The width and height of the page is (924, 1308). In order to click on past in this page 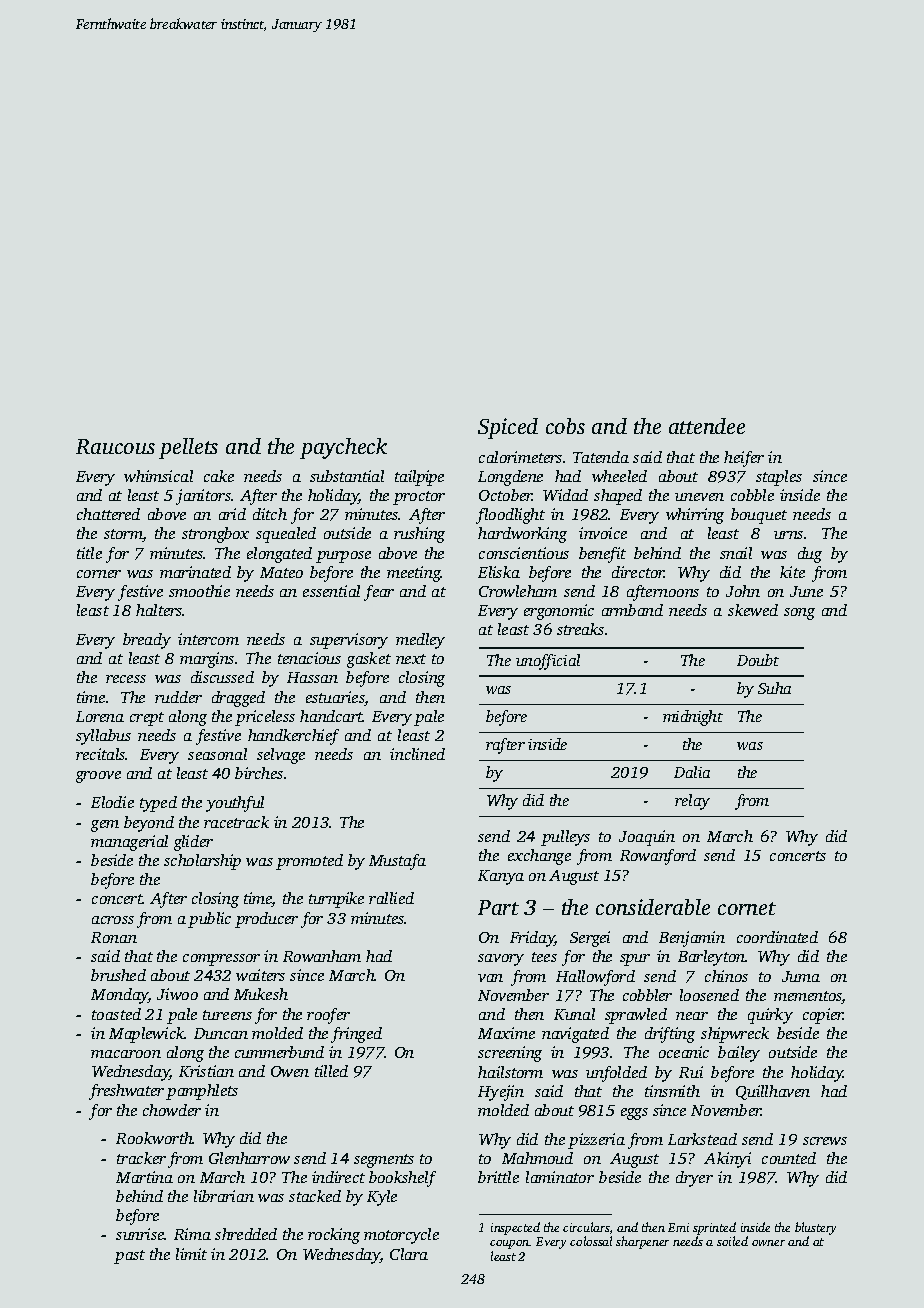, I will do `click(129, 1257)`.
